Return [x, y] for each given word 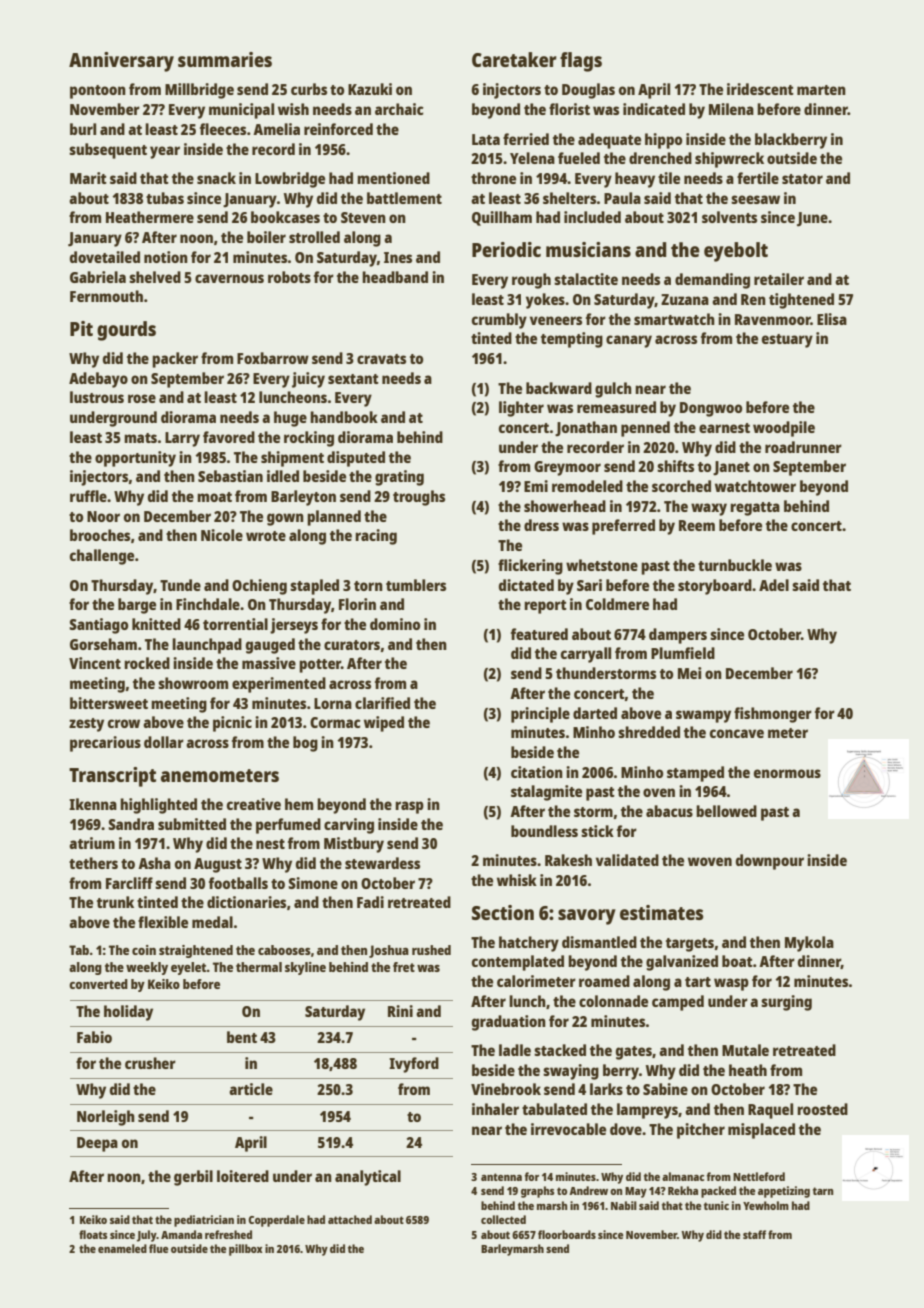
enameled [122, 1248]
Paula [622, 198]
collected [503, 1219]
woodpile [784, 429]
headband [395, 277]
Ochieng [259, 587]
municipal [241, 111]
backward [559, 388]
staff [754, 1234]
